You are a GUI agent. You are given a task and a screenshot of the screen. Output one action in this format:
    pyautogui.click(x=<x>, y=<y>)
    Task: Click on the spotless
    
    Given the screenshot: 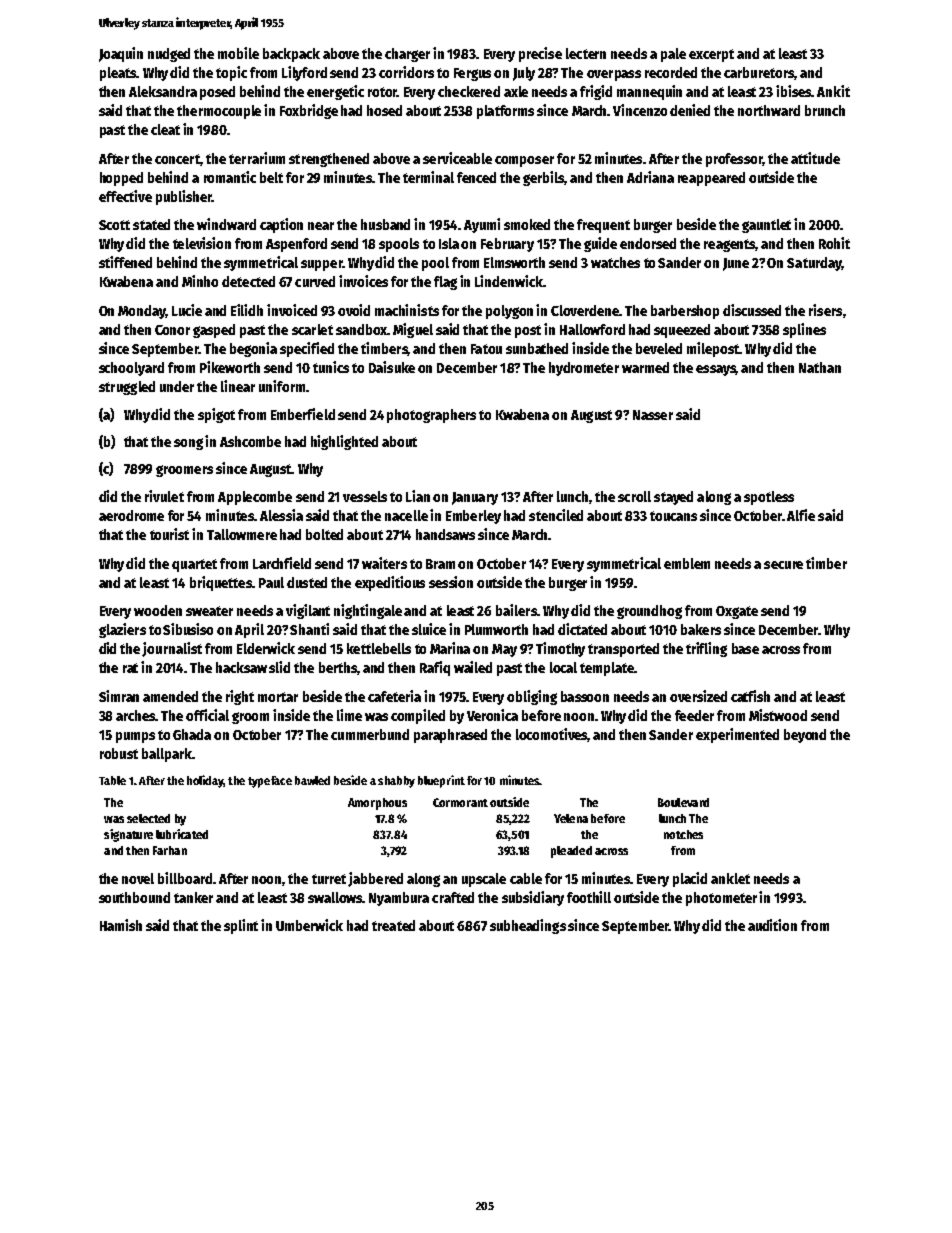 What is the action you would take?
    pyautogui.click(x=769, y=498)
